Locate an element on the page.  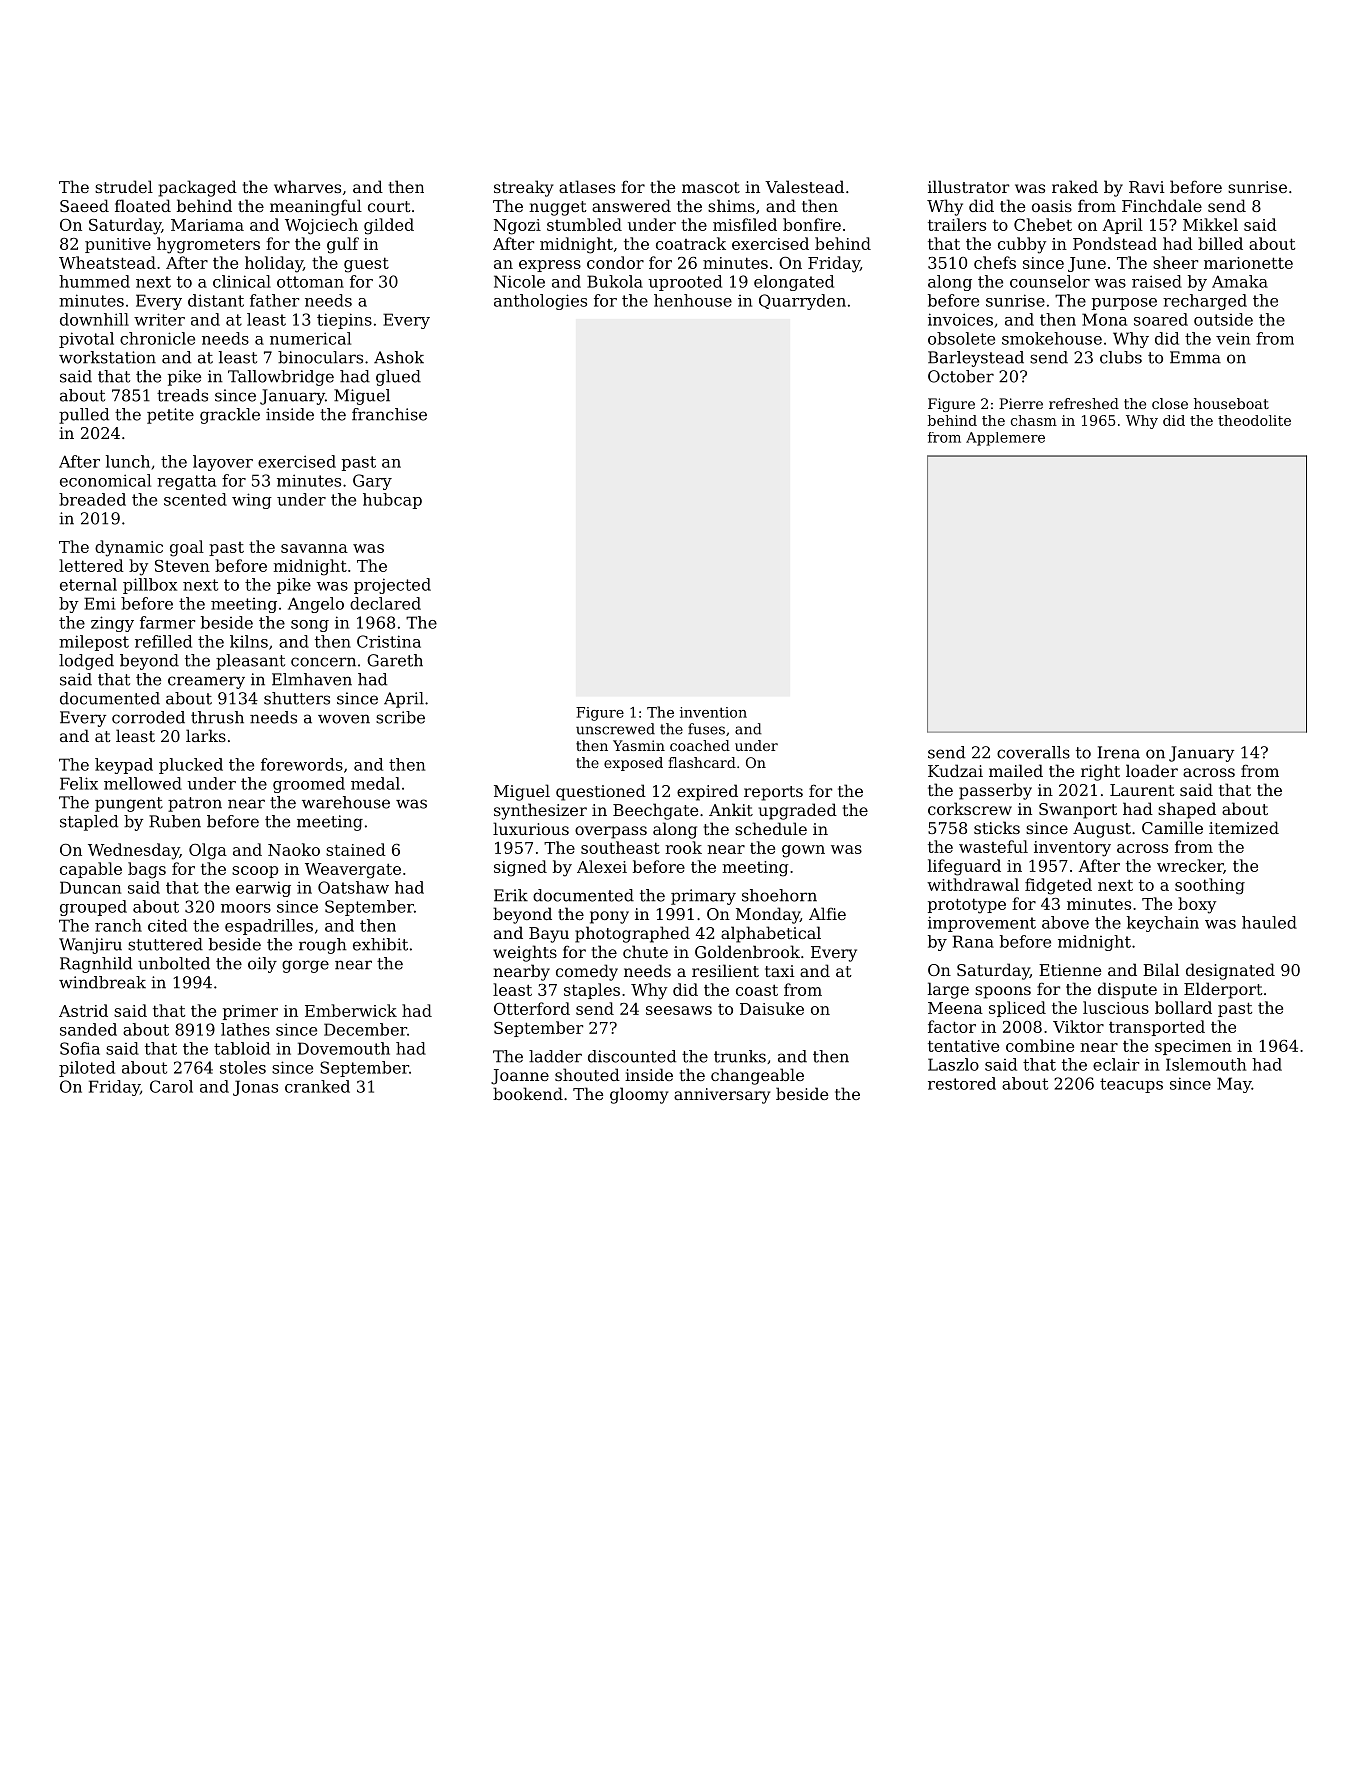
atlases is located at coordinates (587, 186).
